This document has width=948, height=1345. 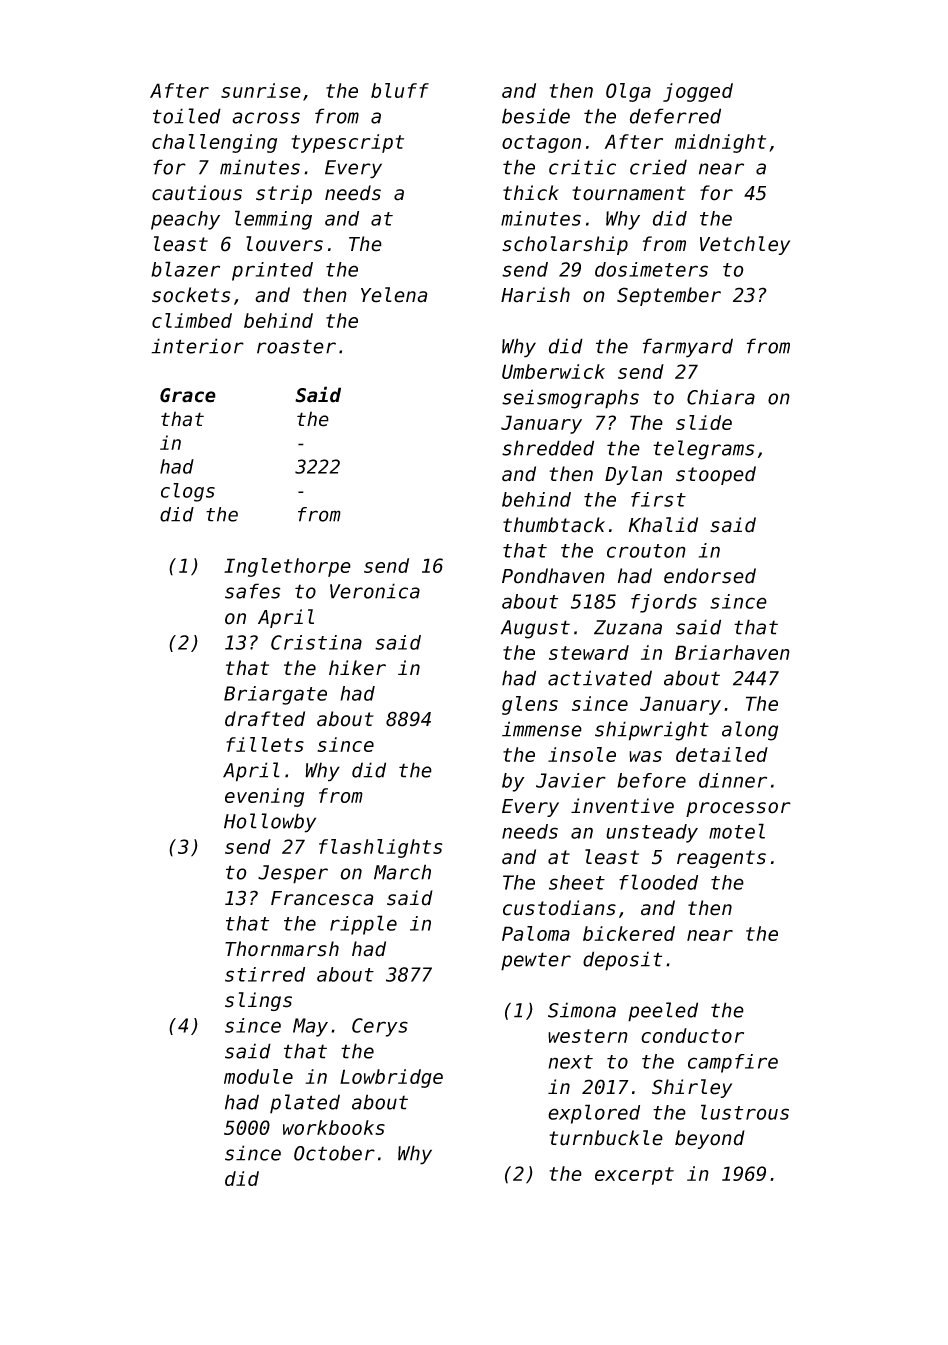 I want to click on October, so click(x=334, y=1153).
